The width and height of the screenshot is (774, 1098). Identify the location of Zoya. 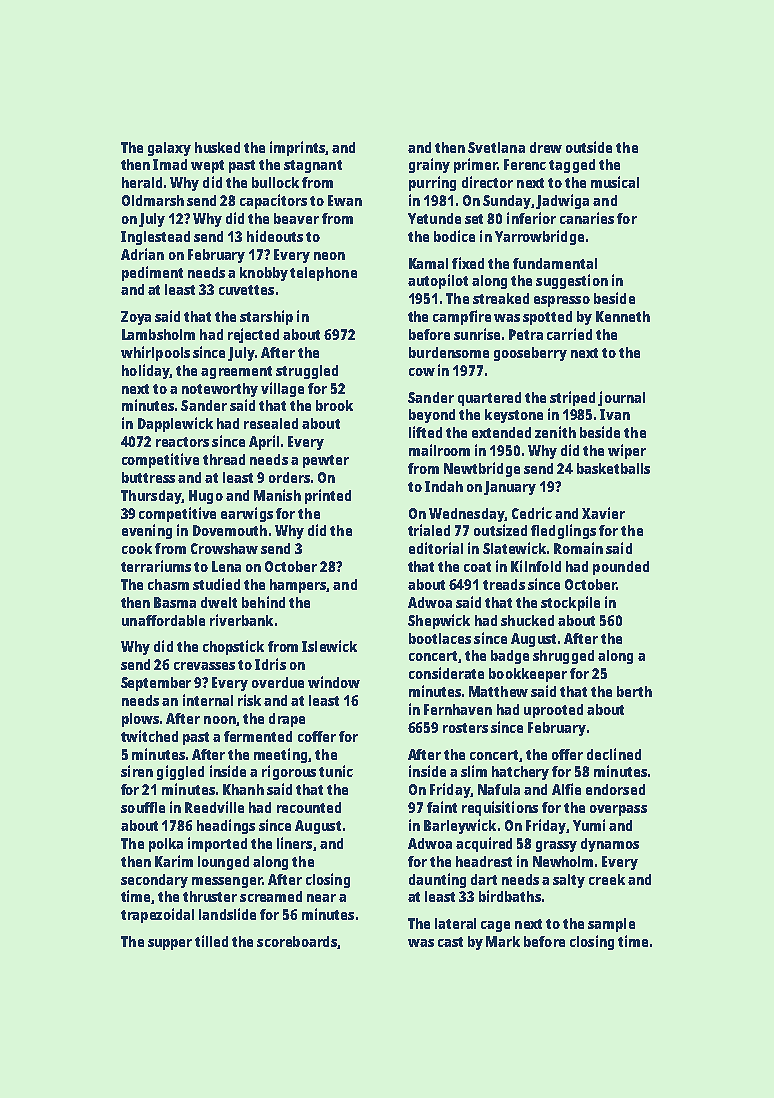
(136, 318).
